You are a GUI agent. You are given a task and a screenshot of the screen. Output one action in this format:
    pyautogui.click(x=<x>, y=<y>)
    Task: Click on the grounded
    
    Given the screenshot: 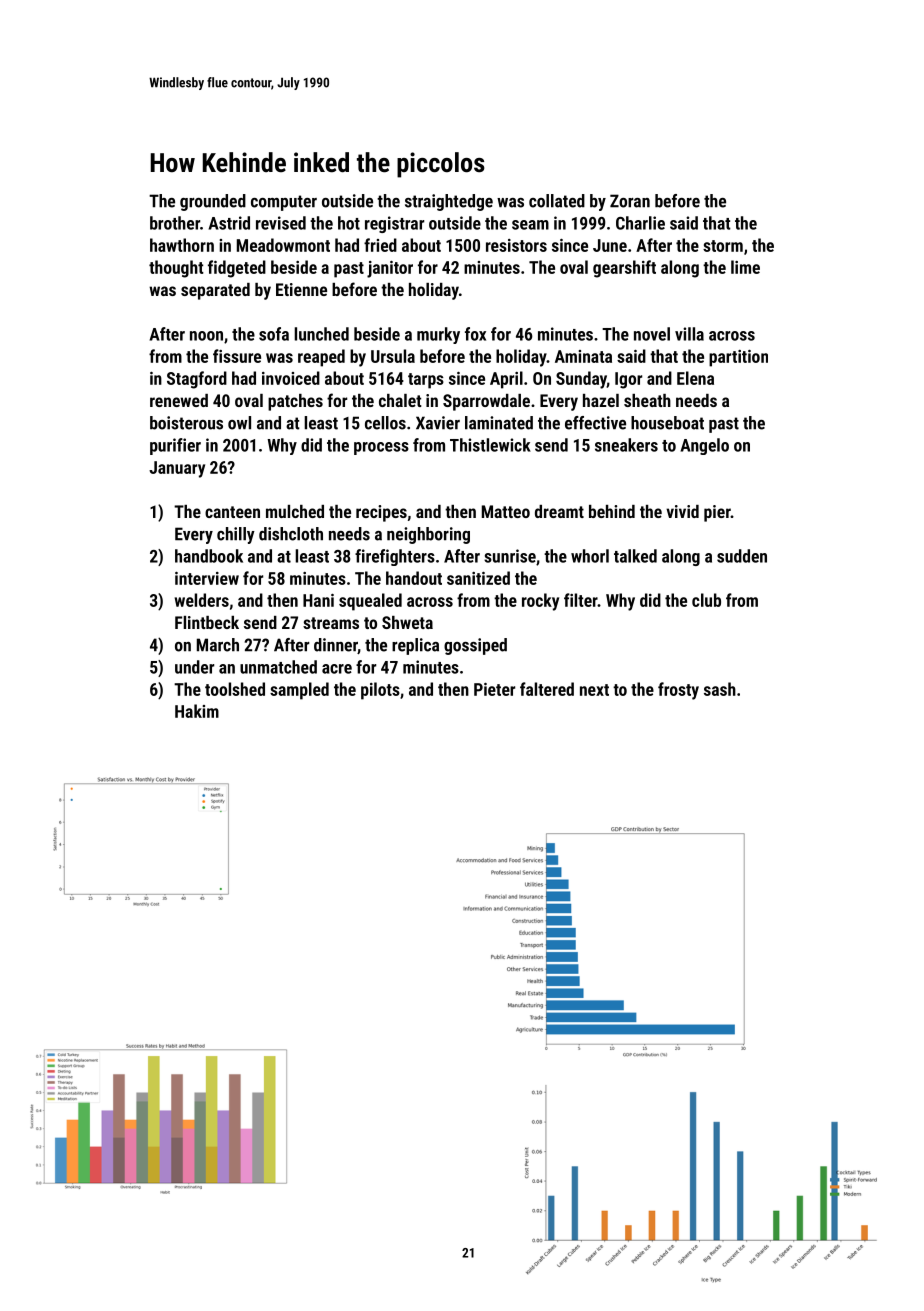 What is the action you would take?
    pyautogui.click(x=213, y=202)
